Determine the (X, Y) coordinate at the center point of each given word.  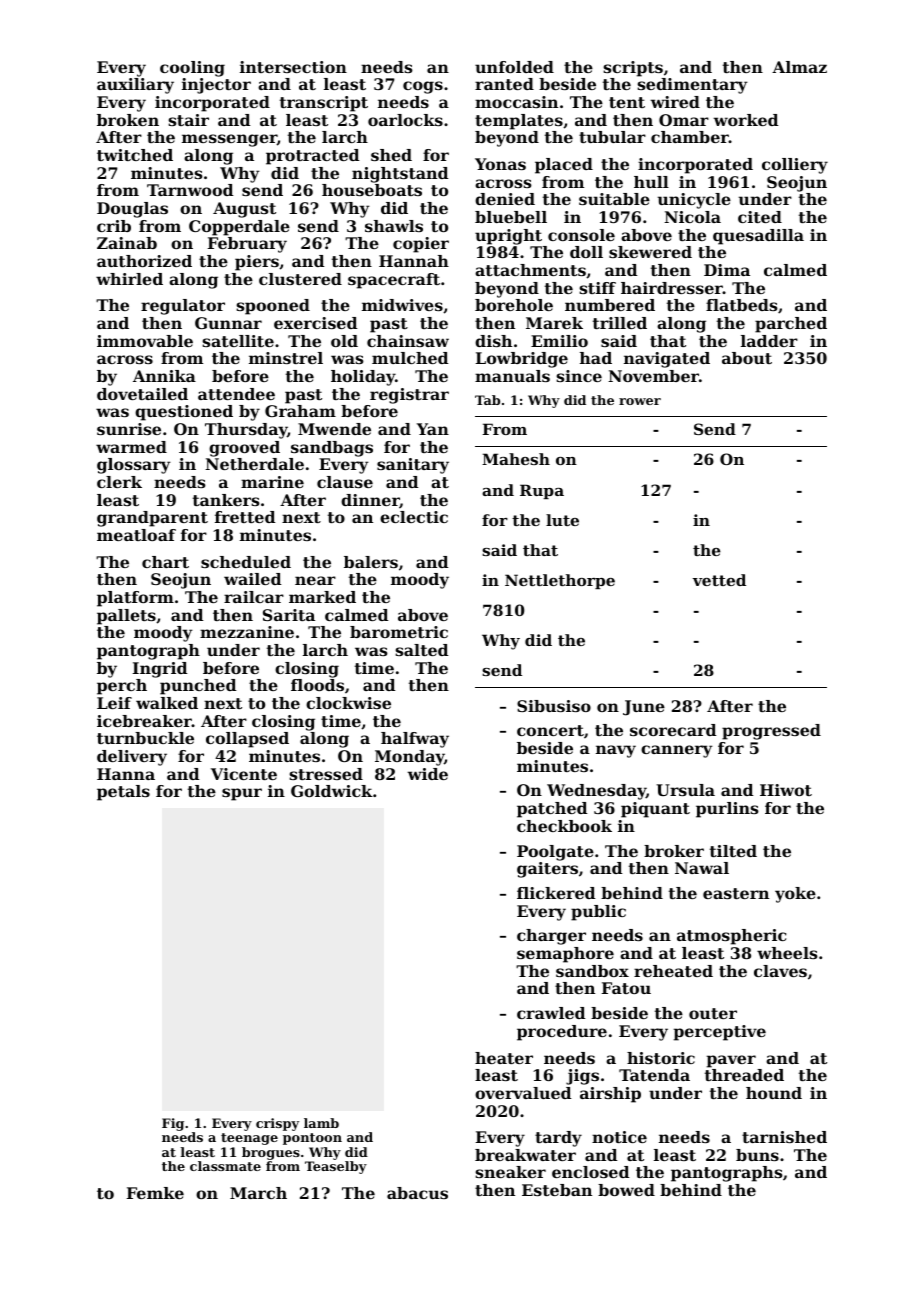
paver (731, 1061)
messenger (229, 140)
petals (123, 793)
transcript (324, 104)
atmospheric (731, 937)
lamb (321, 1123)
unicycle (694, 201)
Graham (300, 411)
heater (504, 1058)
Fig (173, 1124)
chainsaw (408, 341)
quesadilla (758, 237)
